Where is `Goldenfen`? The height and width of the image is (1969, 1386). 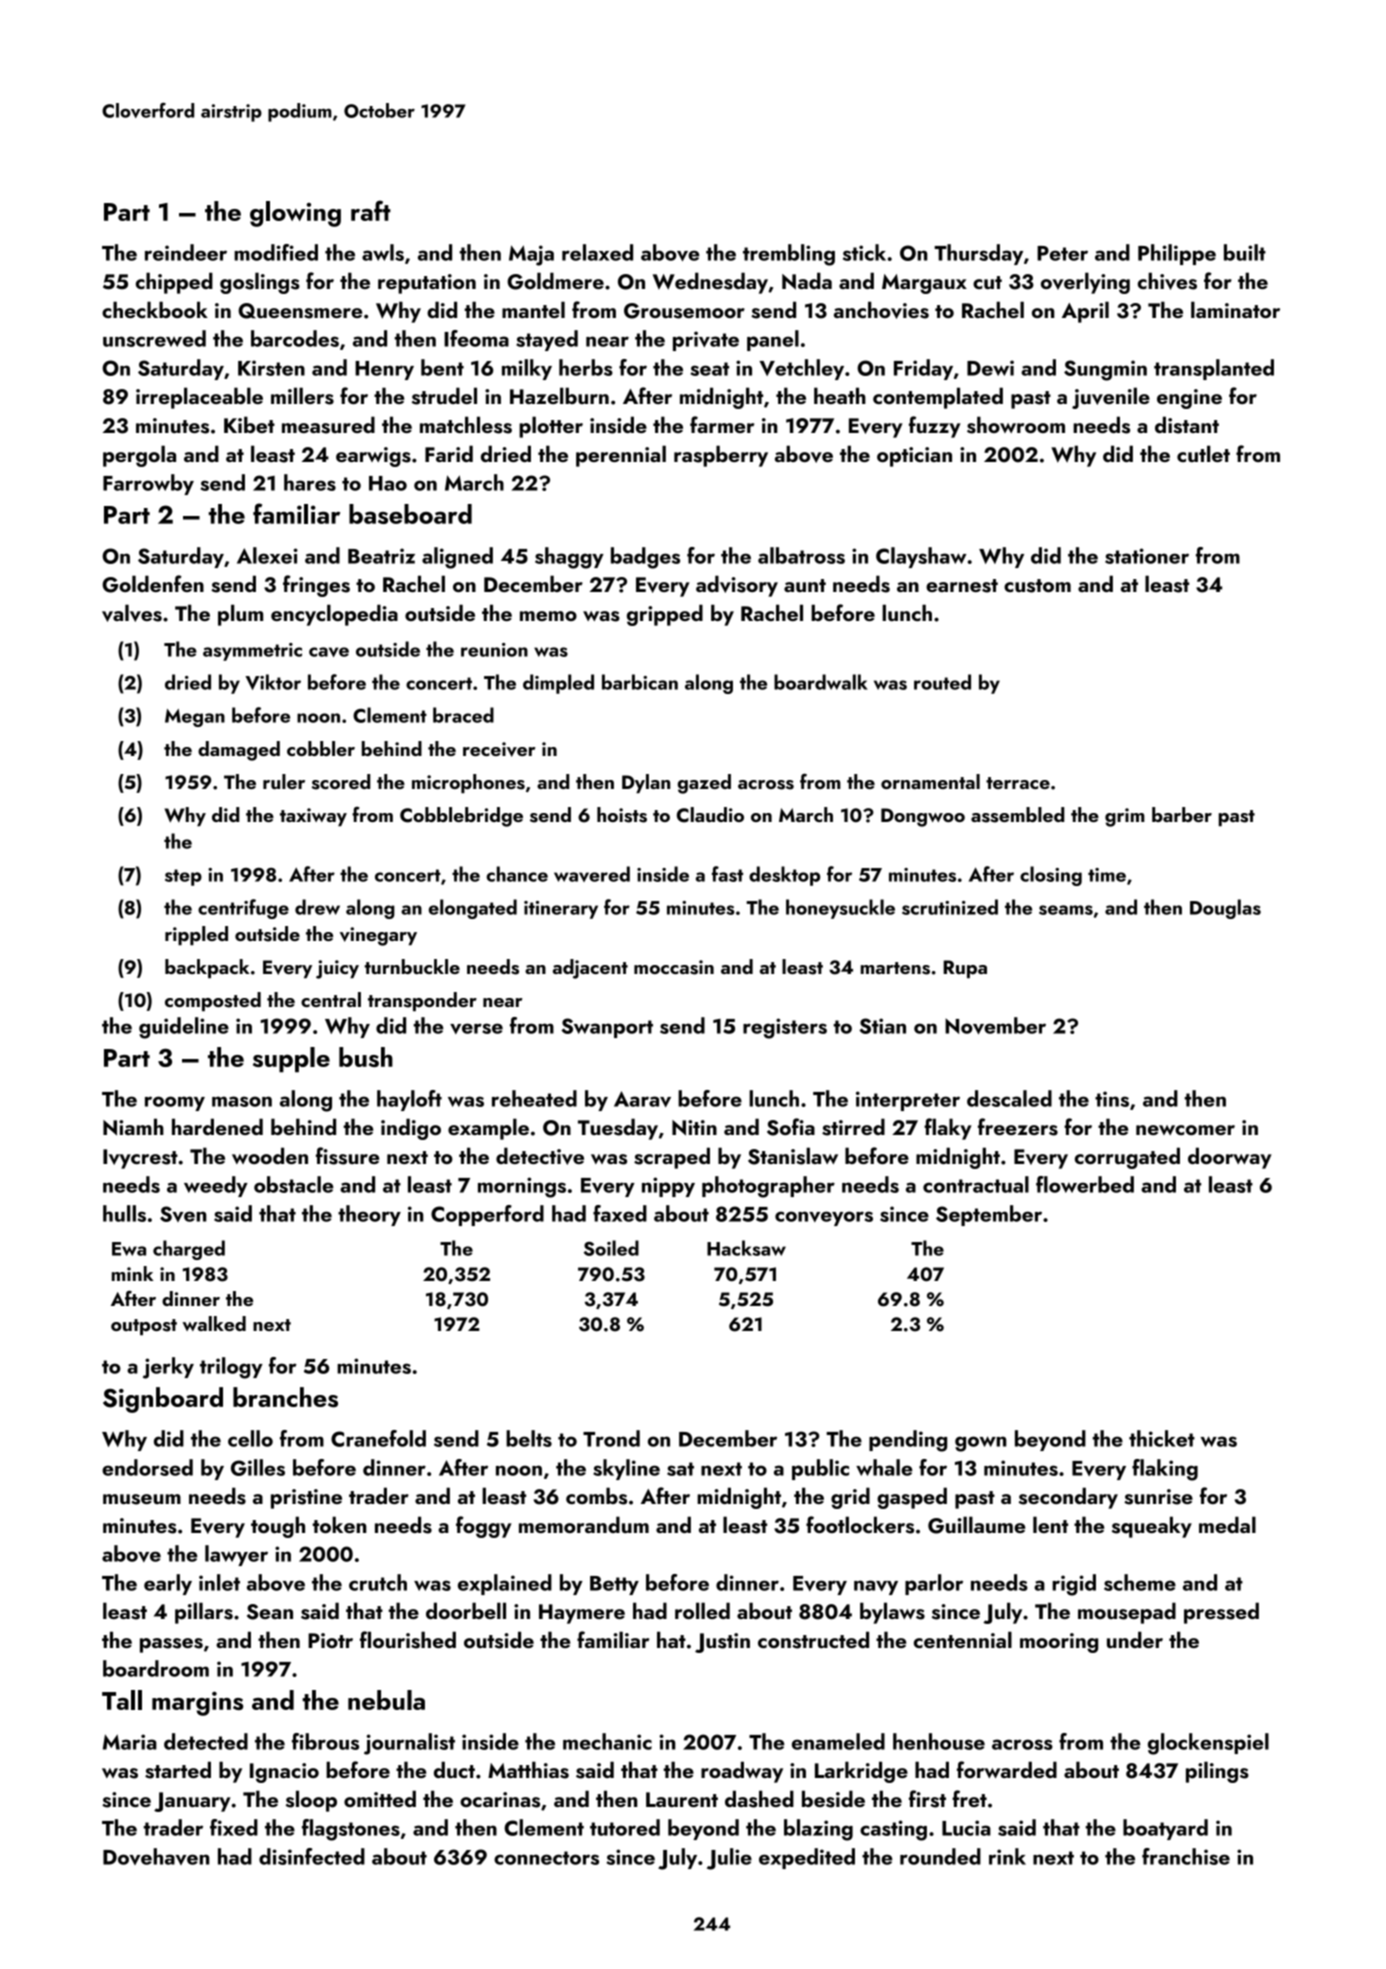
Goldenfen is located at coordinates (153, 584).
